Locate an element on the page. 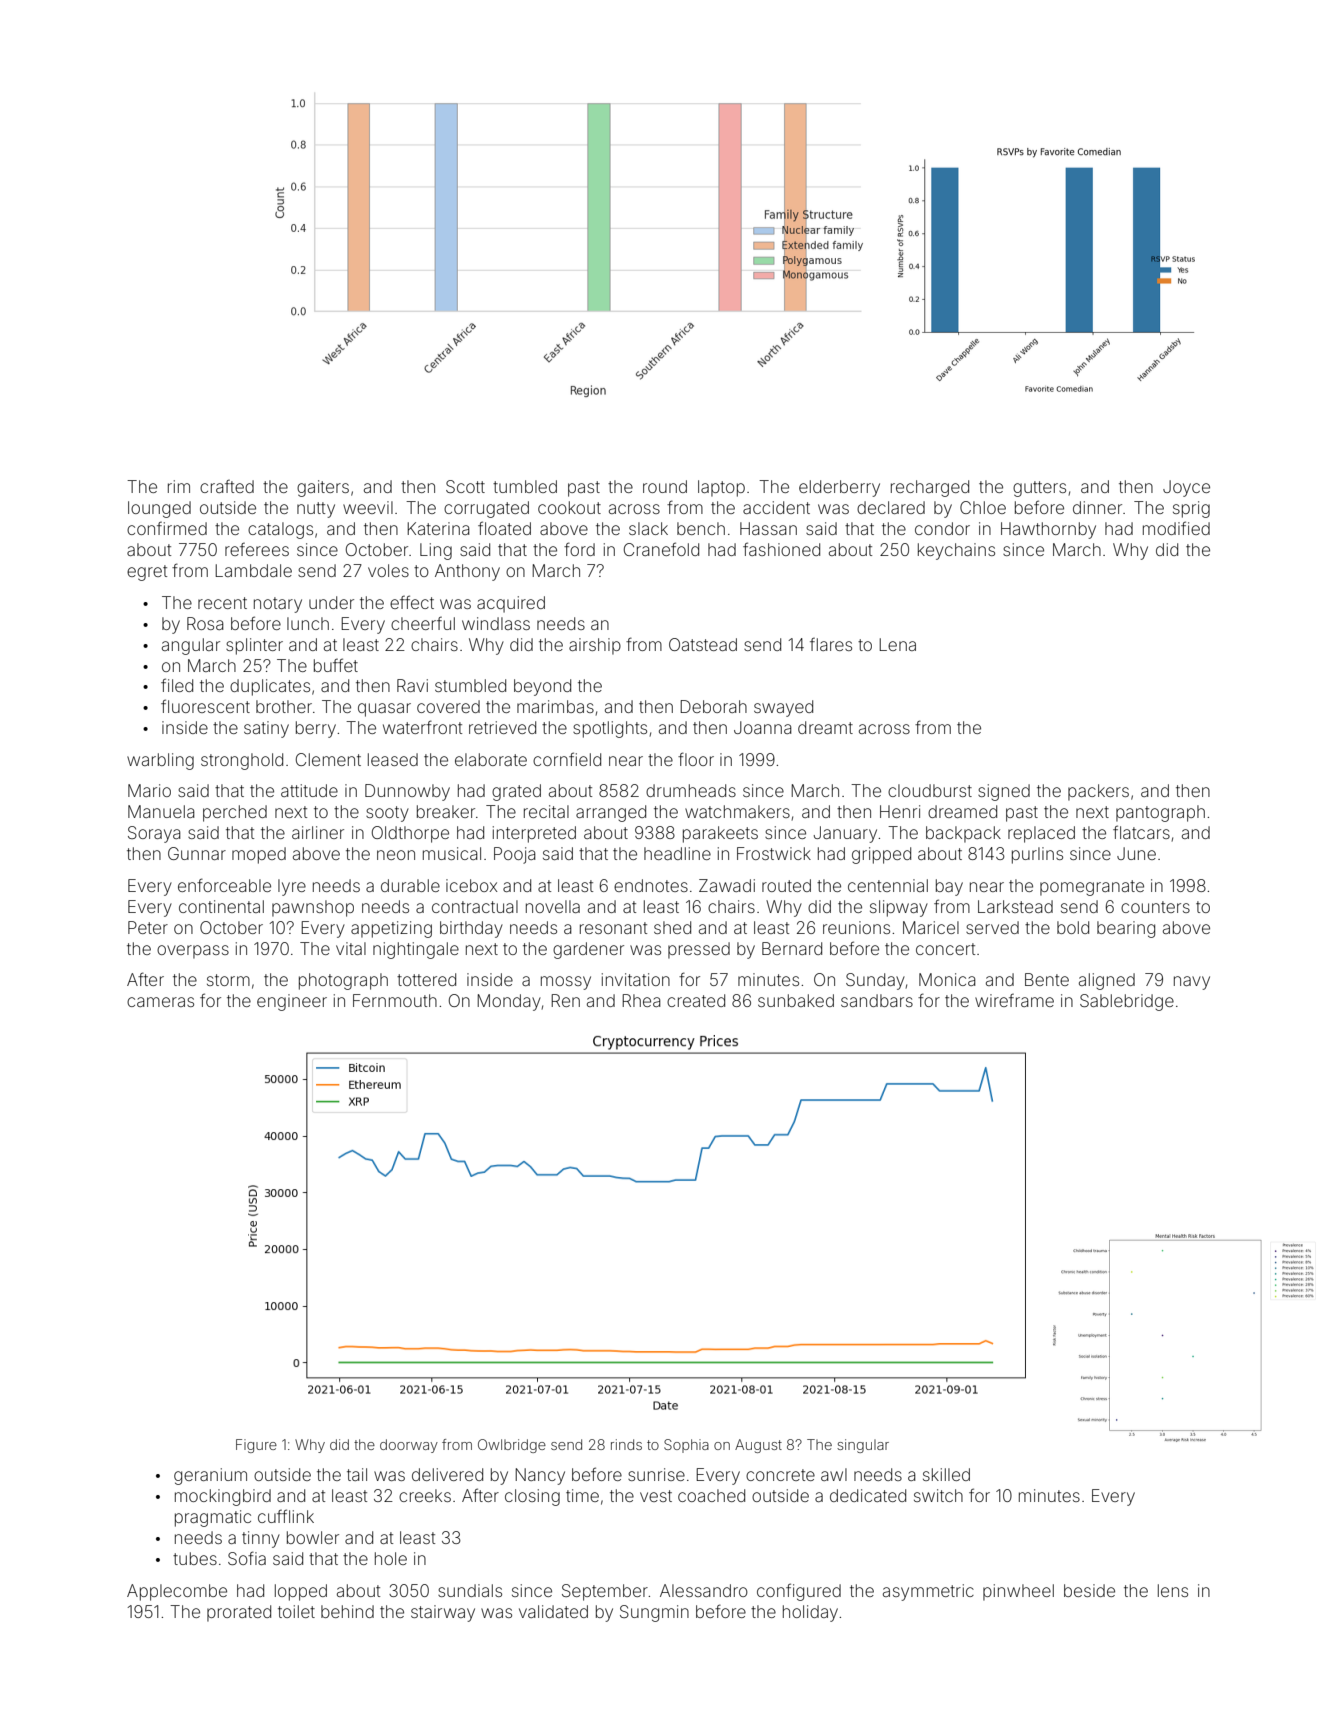  Peter is located at coordinates (148, 927).
